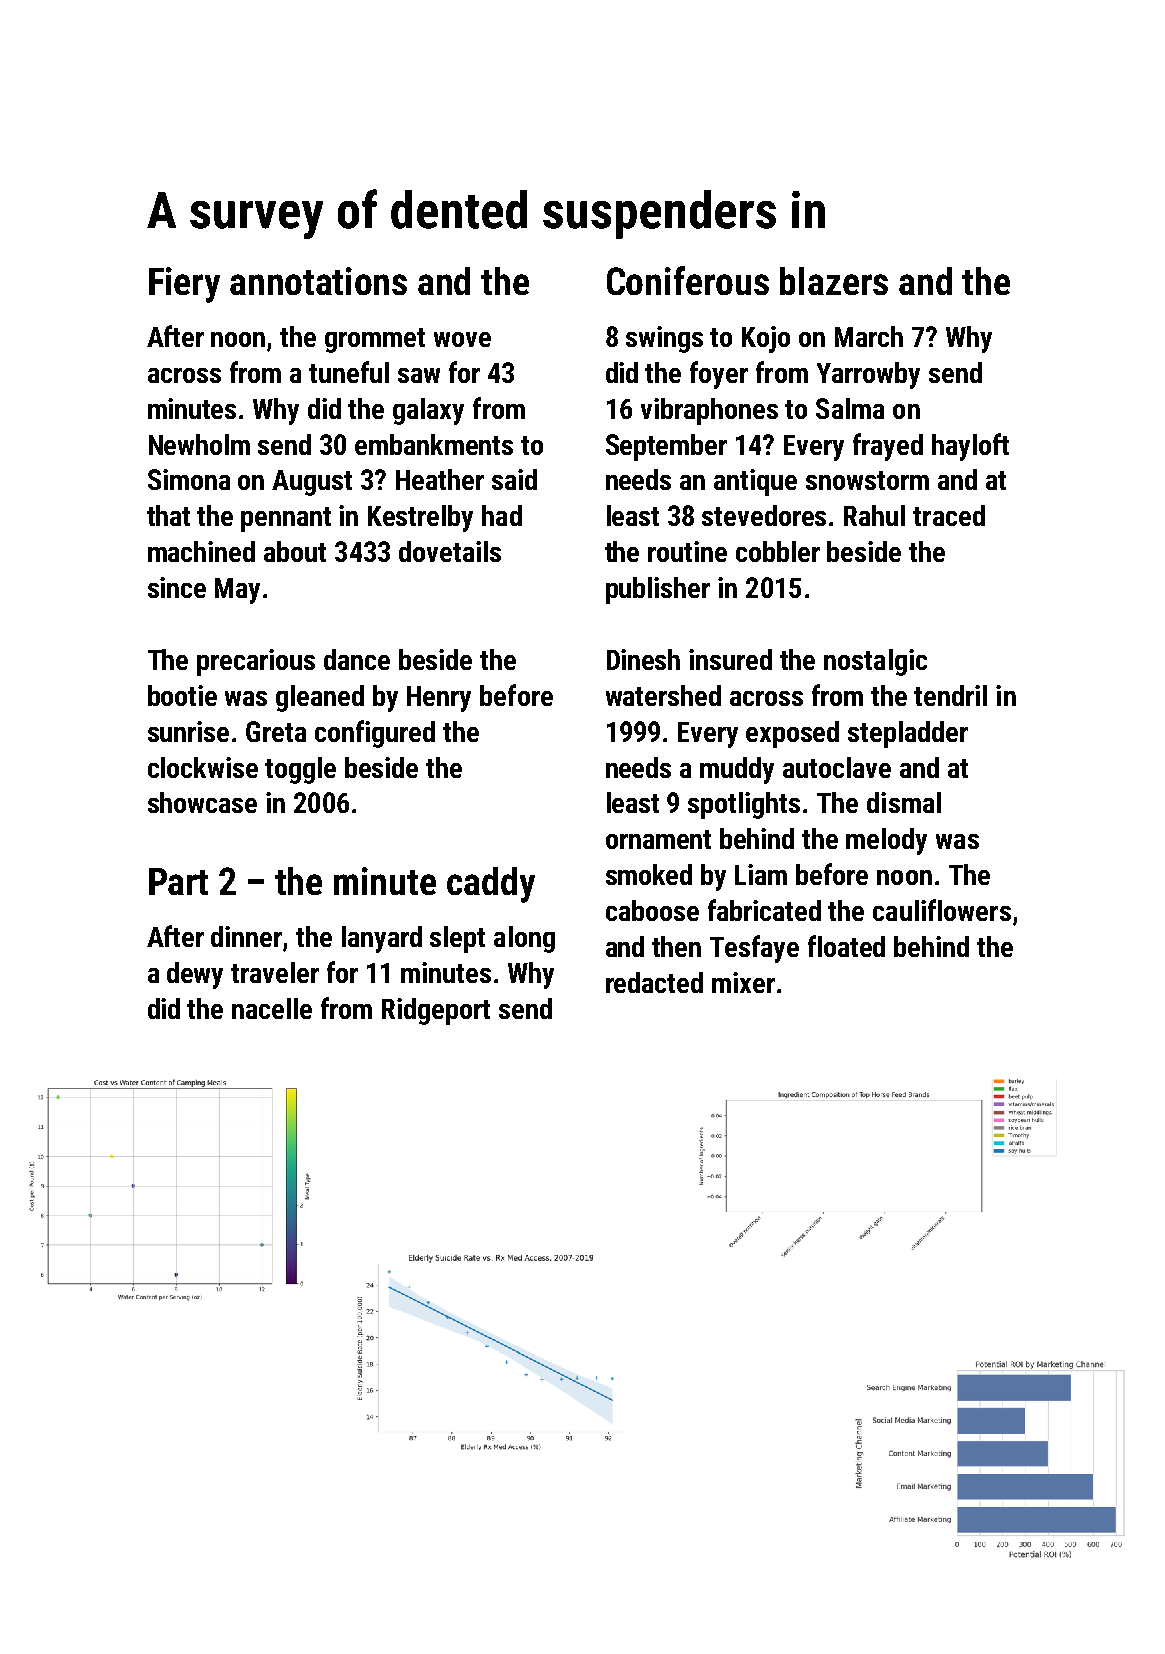 The height and width of the page is (1654, 1165). Describe the element at coordinates (709, 411) in the page. I see `vibraphones` at that location.
